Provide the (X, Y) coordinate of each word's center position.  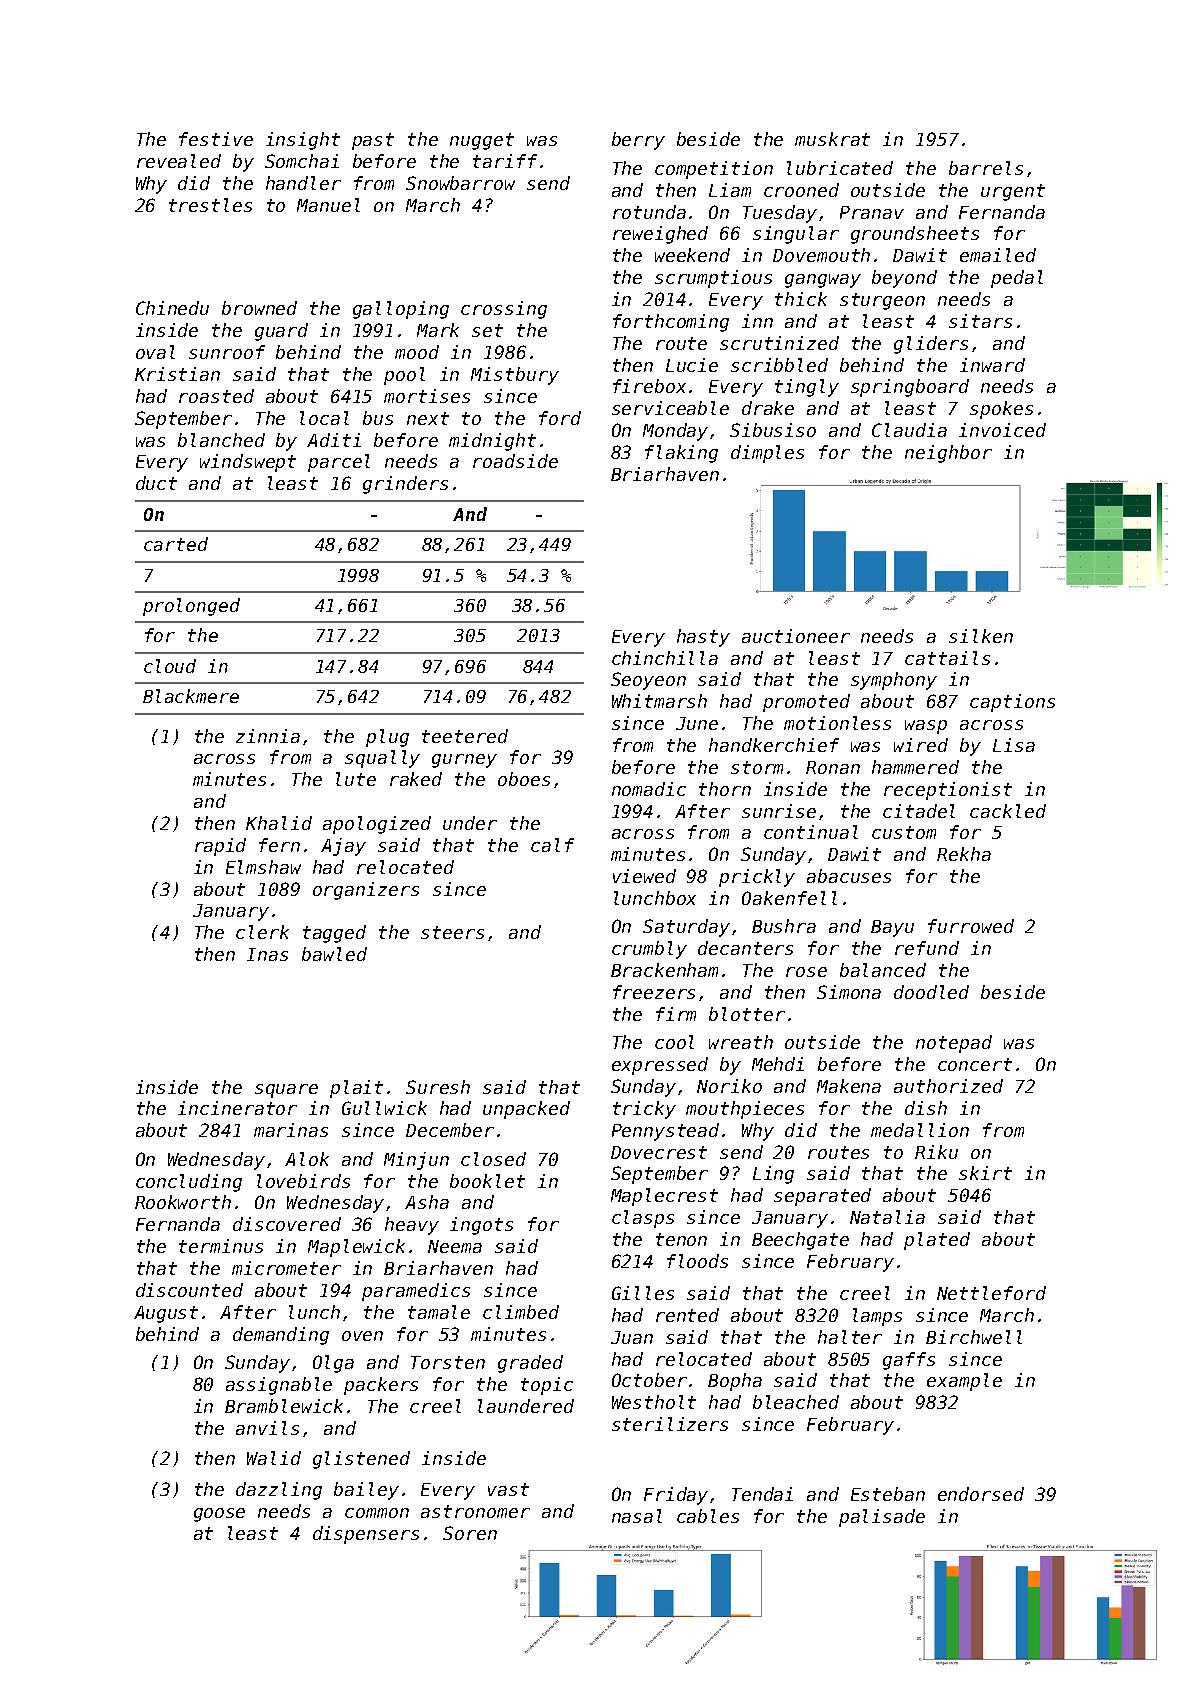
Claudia (909, 430)
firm (676, 1014)
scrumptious (713, 279)
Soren (470, 1533)
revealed (179, 161)
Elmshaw (263, 867)
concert (975, 1064)
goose (219, 1515)
